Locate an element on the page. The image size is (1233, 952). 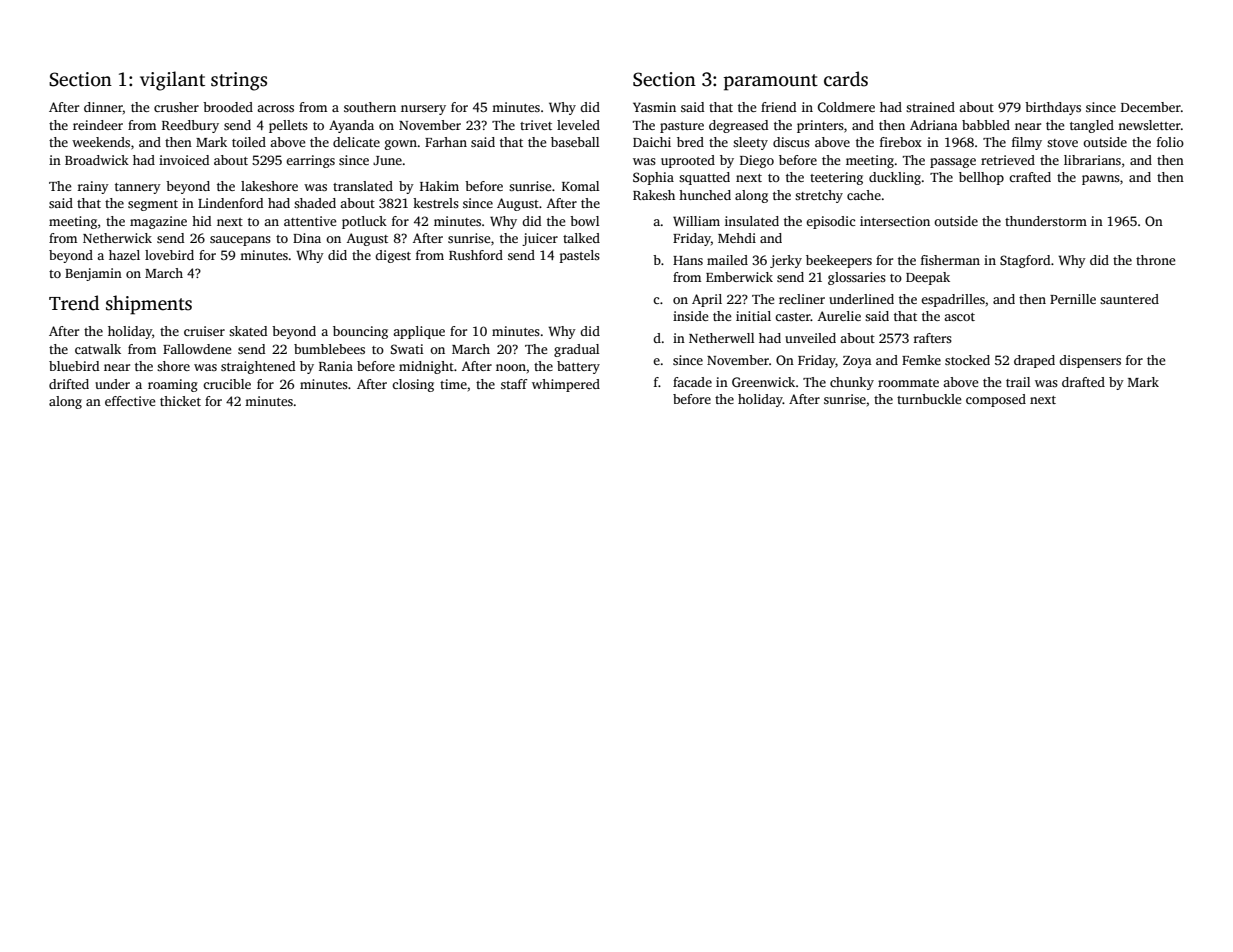
shipments is located at coordinates (149, 305).
